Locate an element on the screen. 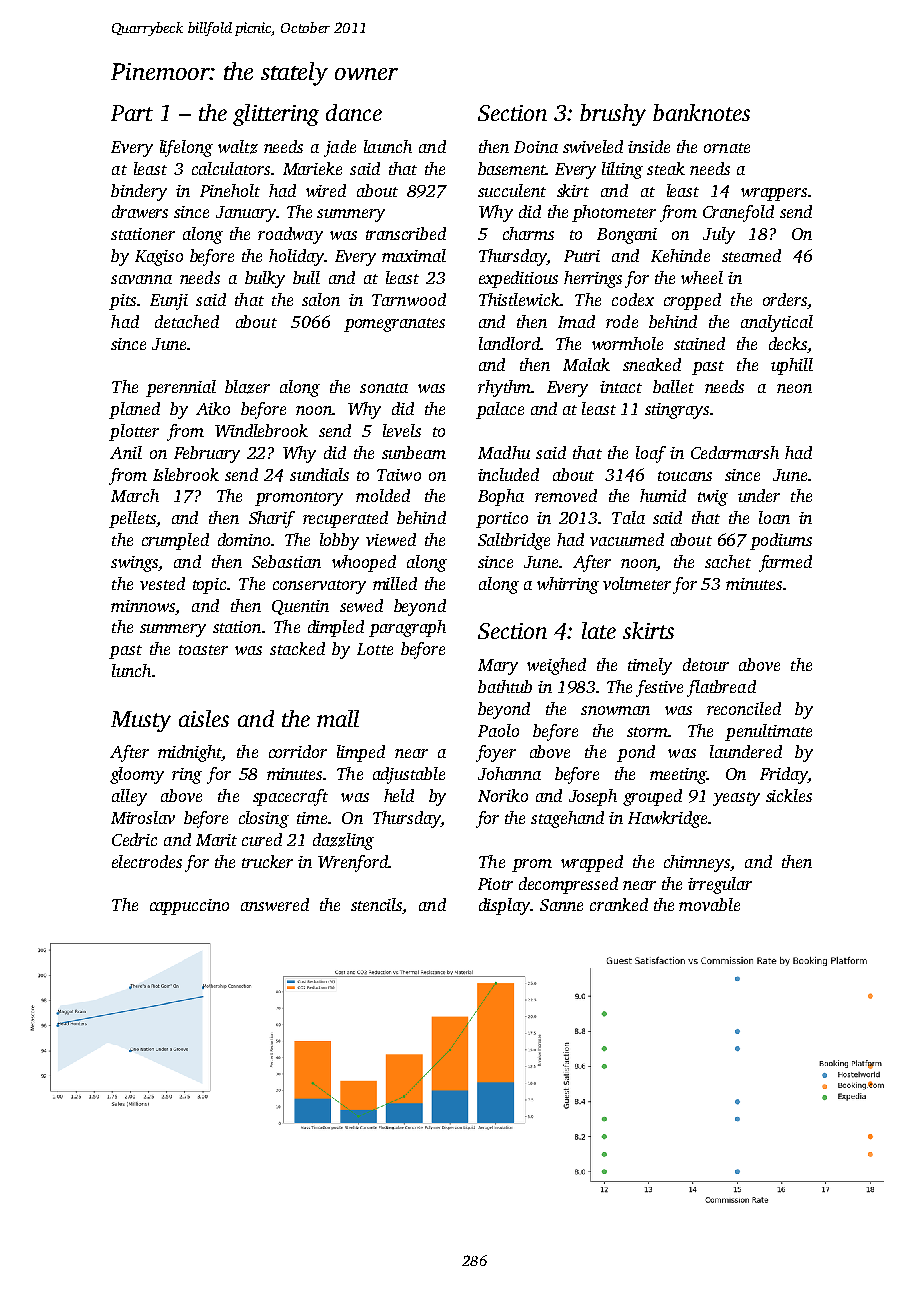  Pineholt is located at coordinates (230, 190).
